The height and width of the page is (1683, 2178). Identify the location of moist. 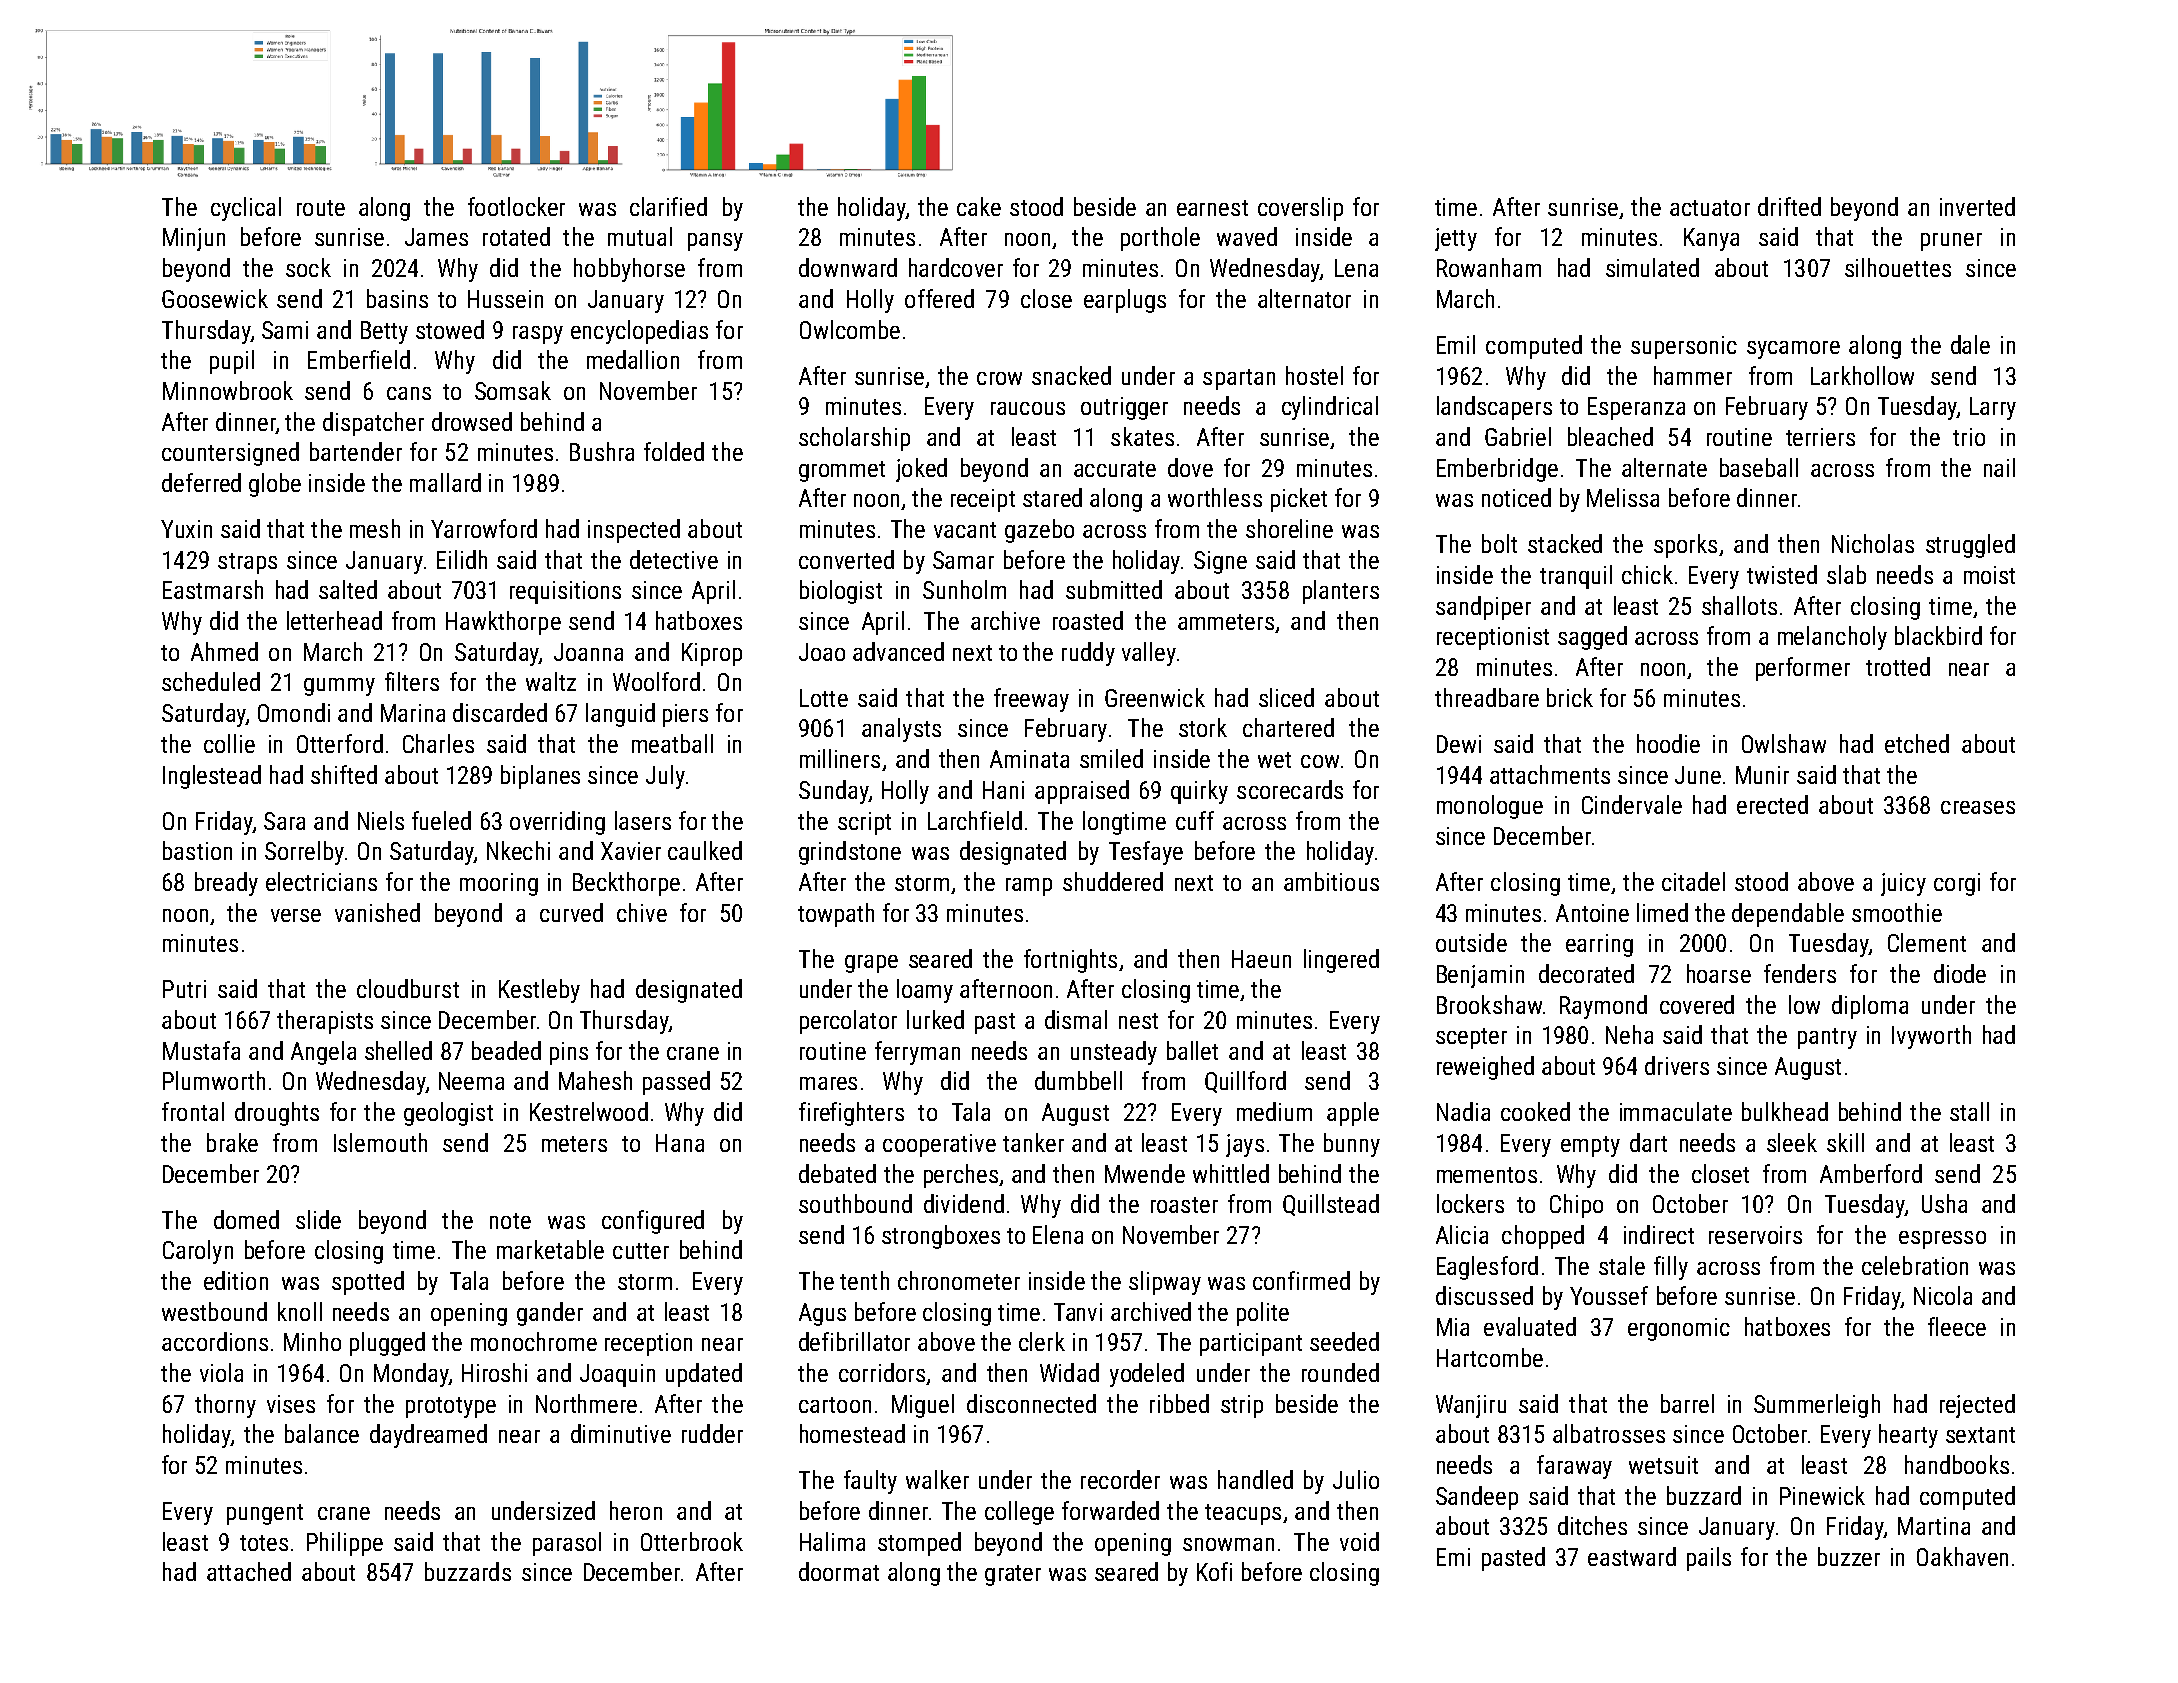
(1989, 575).
